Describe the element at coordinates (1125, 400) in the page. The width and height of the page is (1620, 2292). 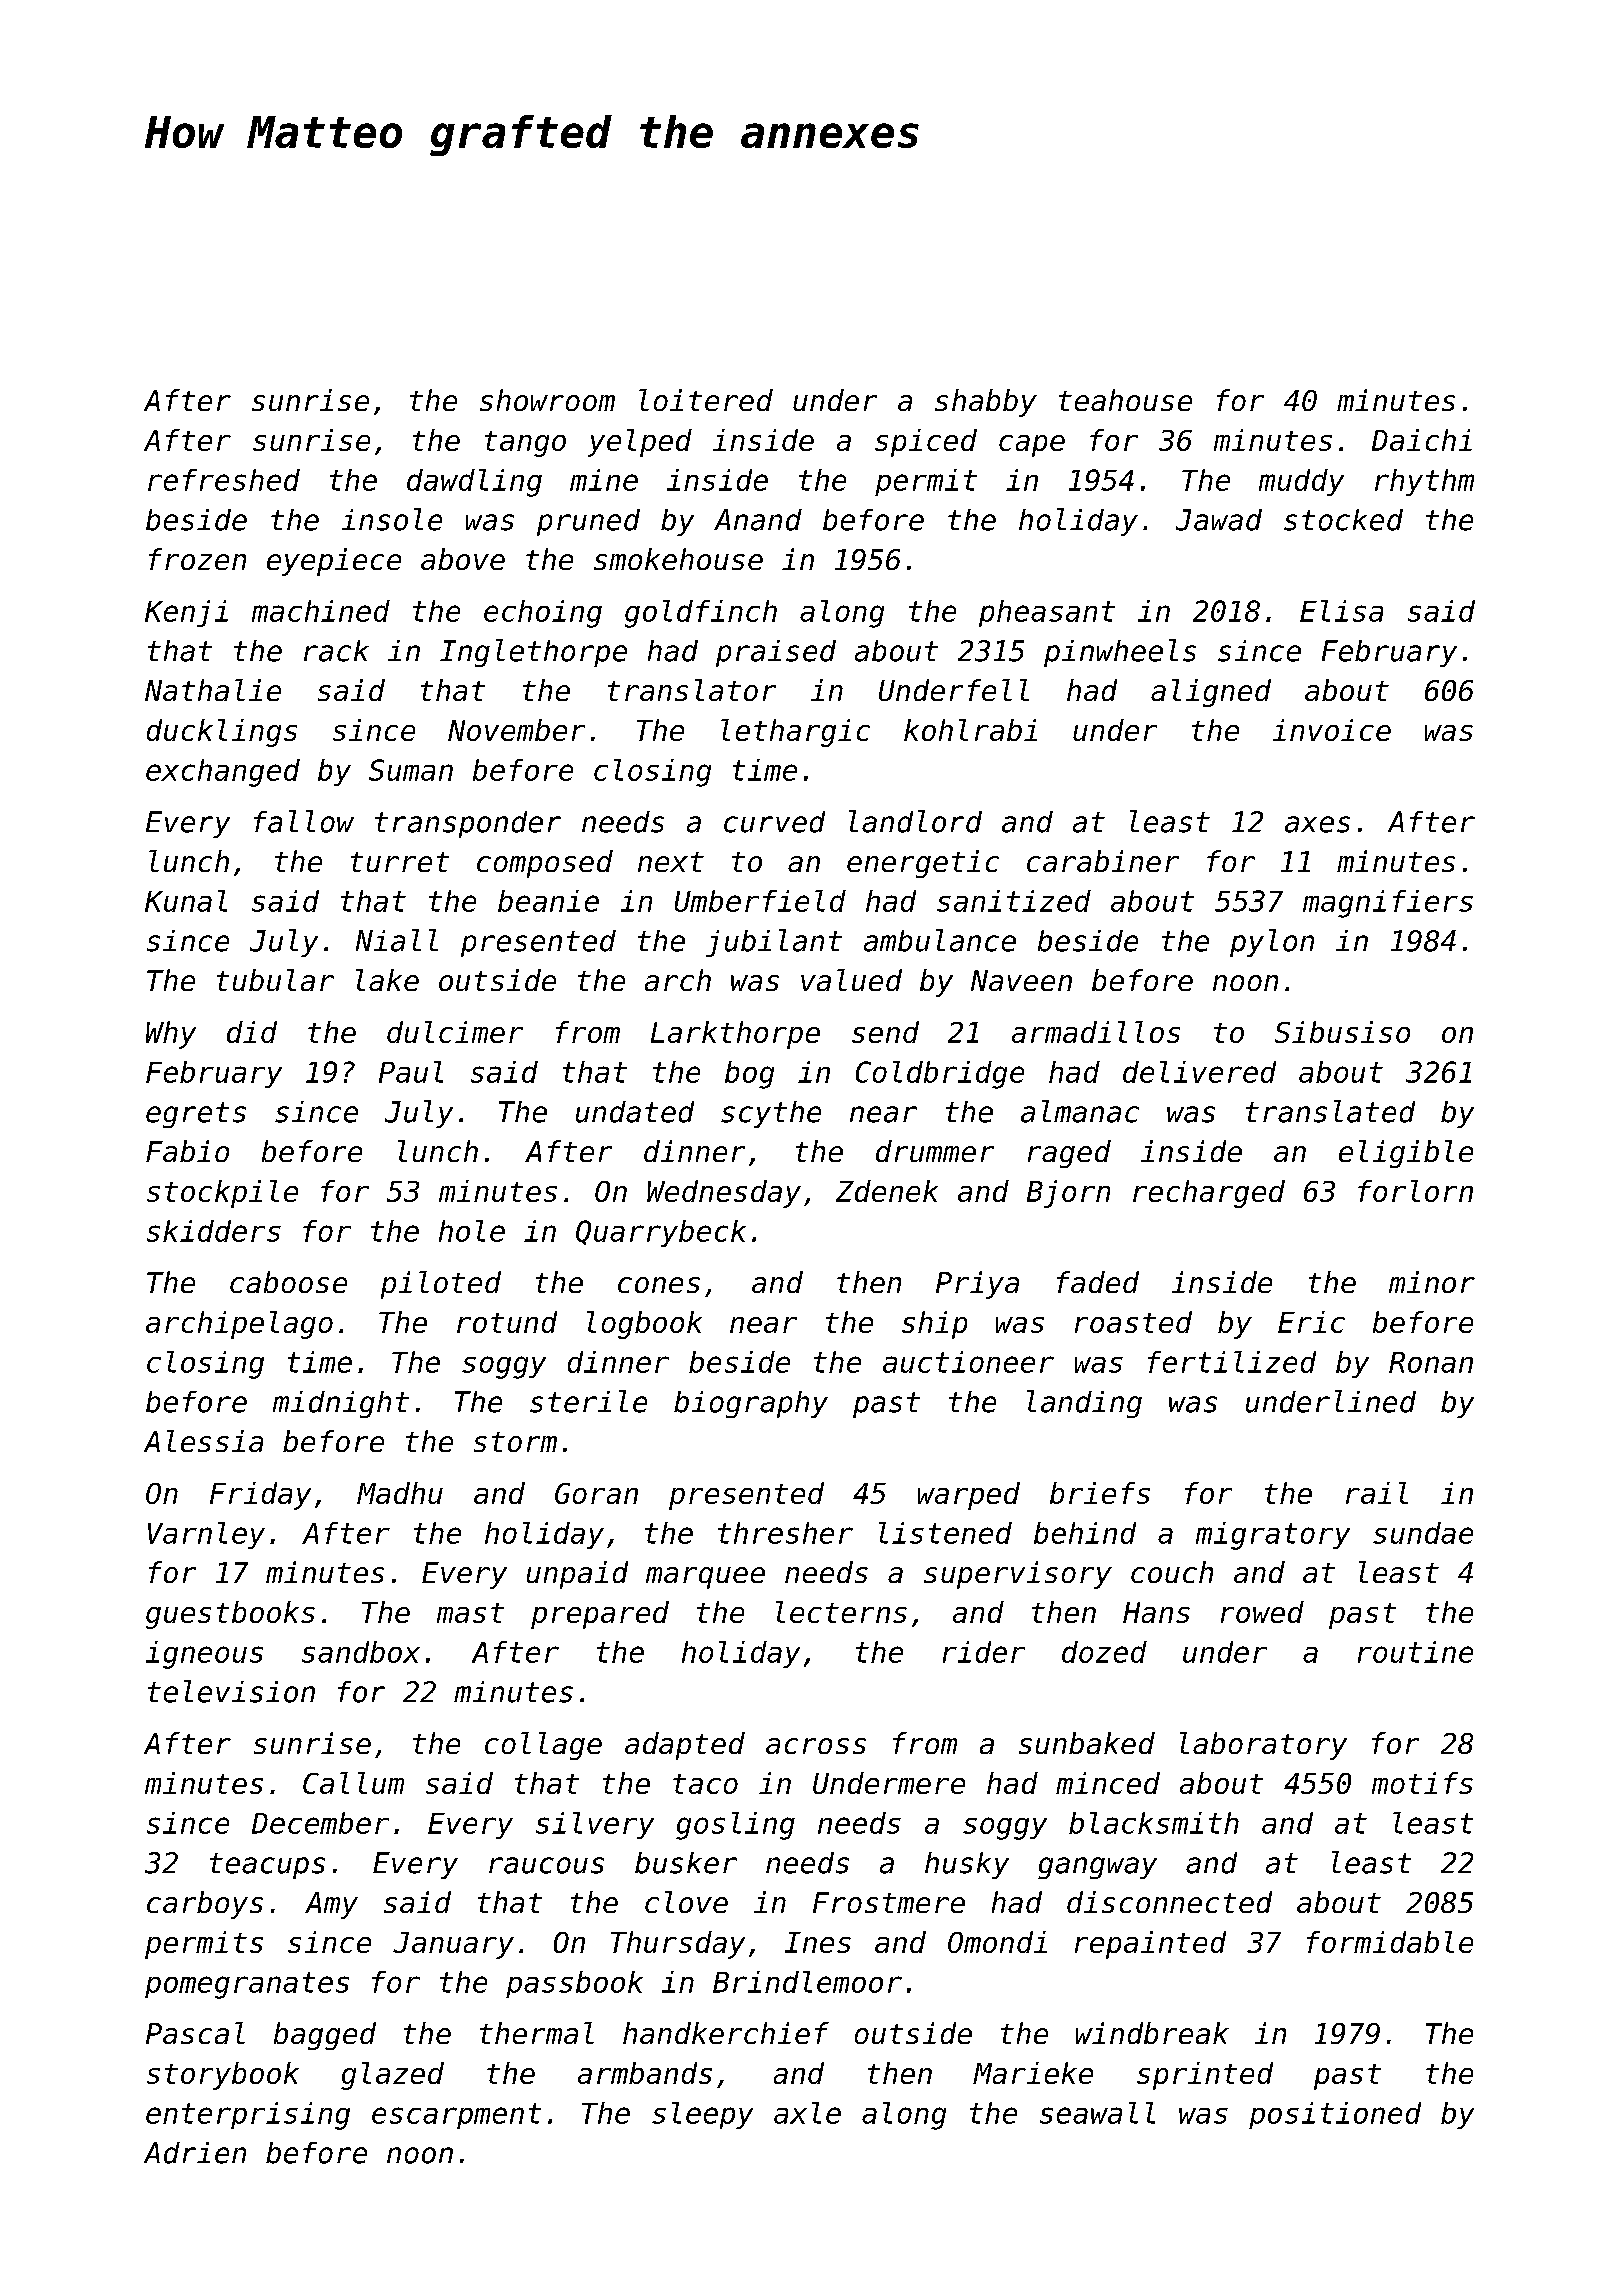
I see `teahouse` at that location.
